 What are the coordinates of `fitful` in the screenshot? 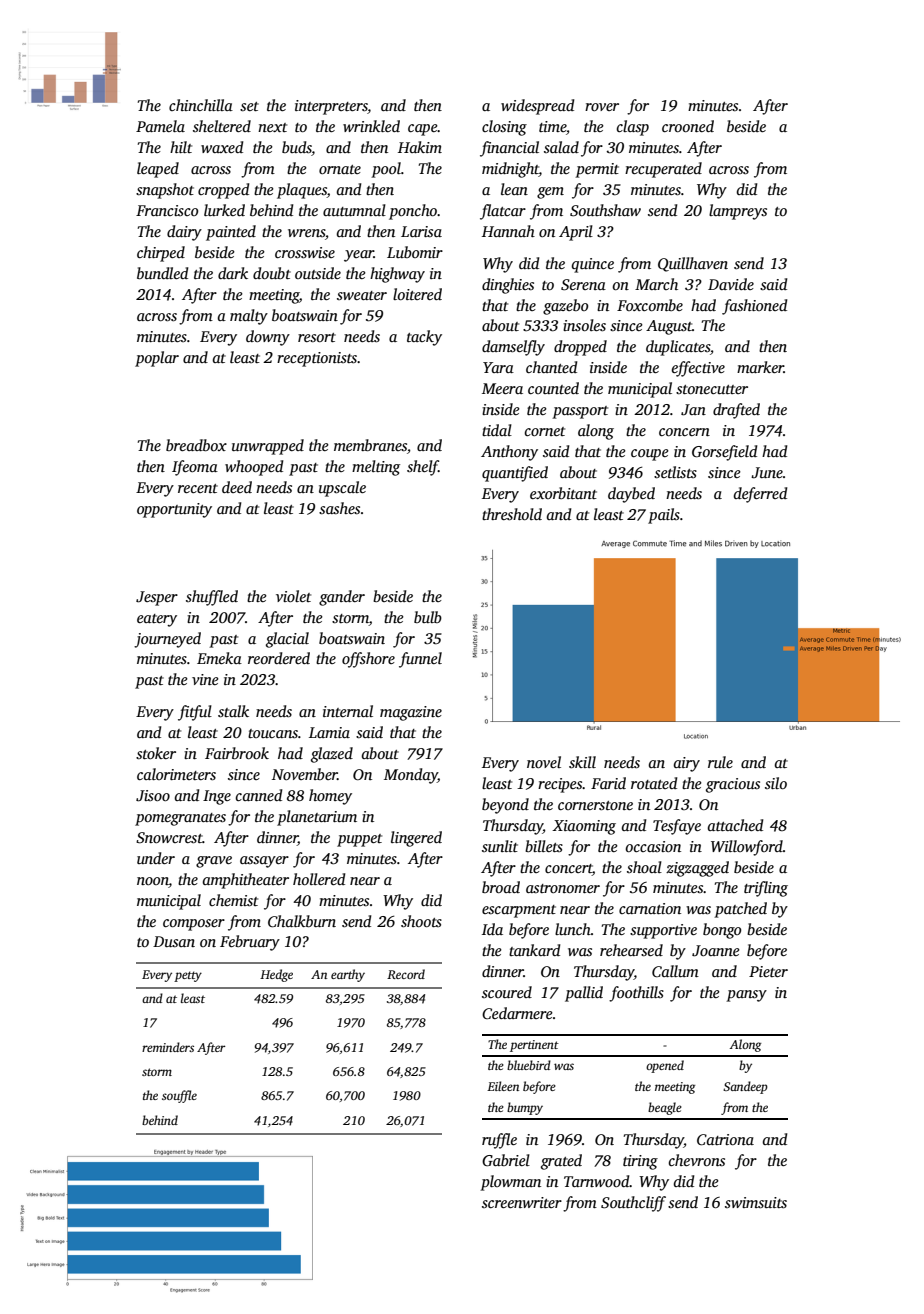 It's located at (195, 713).
